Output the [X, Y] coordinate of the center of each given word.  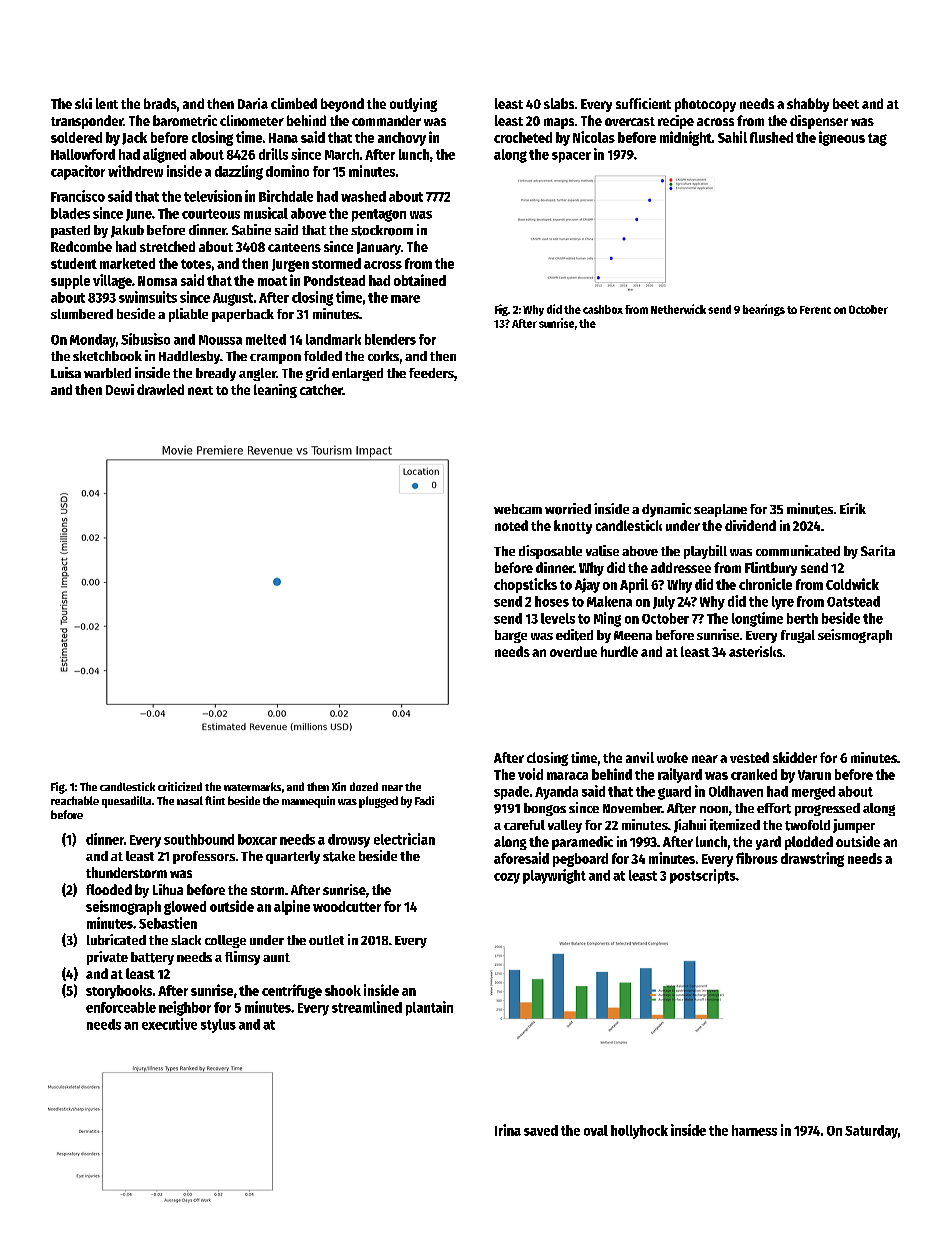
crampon [275, 359]
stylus [218, 1026]
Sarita [878, 550]
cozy [507, 878]
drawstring [812, 859]
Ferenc [815, 310]
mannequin [308, 802]
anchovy [402, 139]
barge [511, 636]
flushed [771, 137]
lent [107, 103]
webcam [518, 509]
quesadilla [126, 802]
